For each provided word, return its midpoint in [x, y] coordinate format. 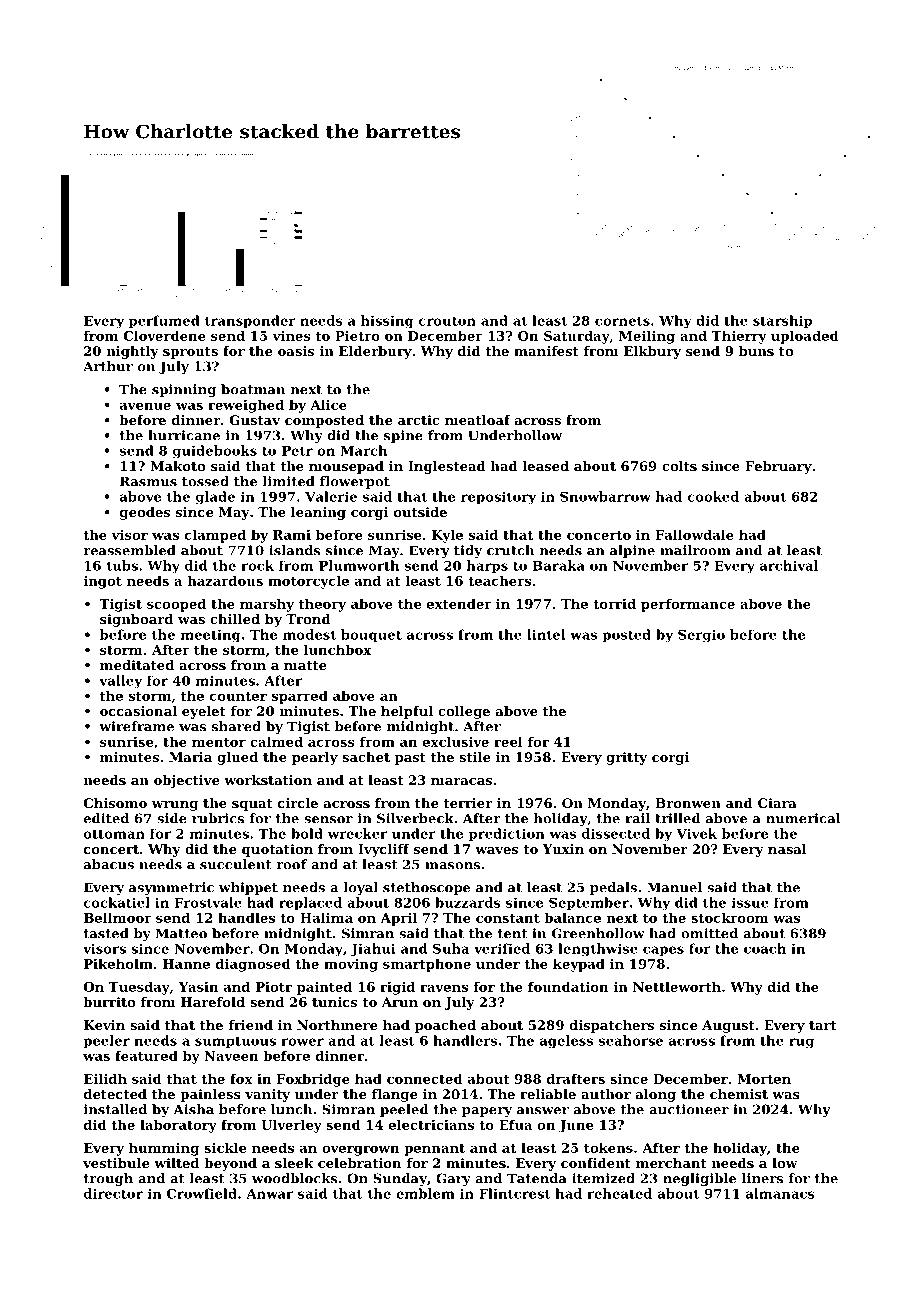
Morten [764, 1079]
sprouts [190, 353]
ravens [444, 988]
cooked [713, 496]
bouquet [371, 635]
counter [238, 696]
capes [663, 951]
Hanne [186, 964]
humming [164, 1149]
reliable [548, 1094]
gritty [626, 758]
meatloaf [478, 420]
